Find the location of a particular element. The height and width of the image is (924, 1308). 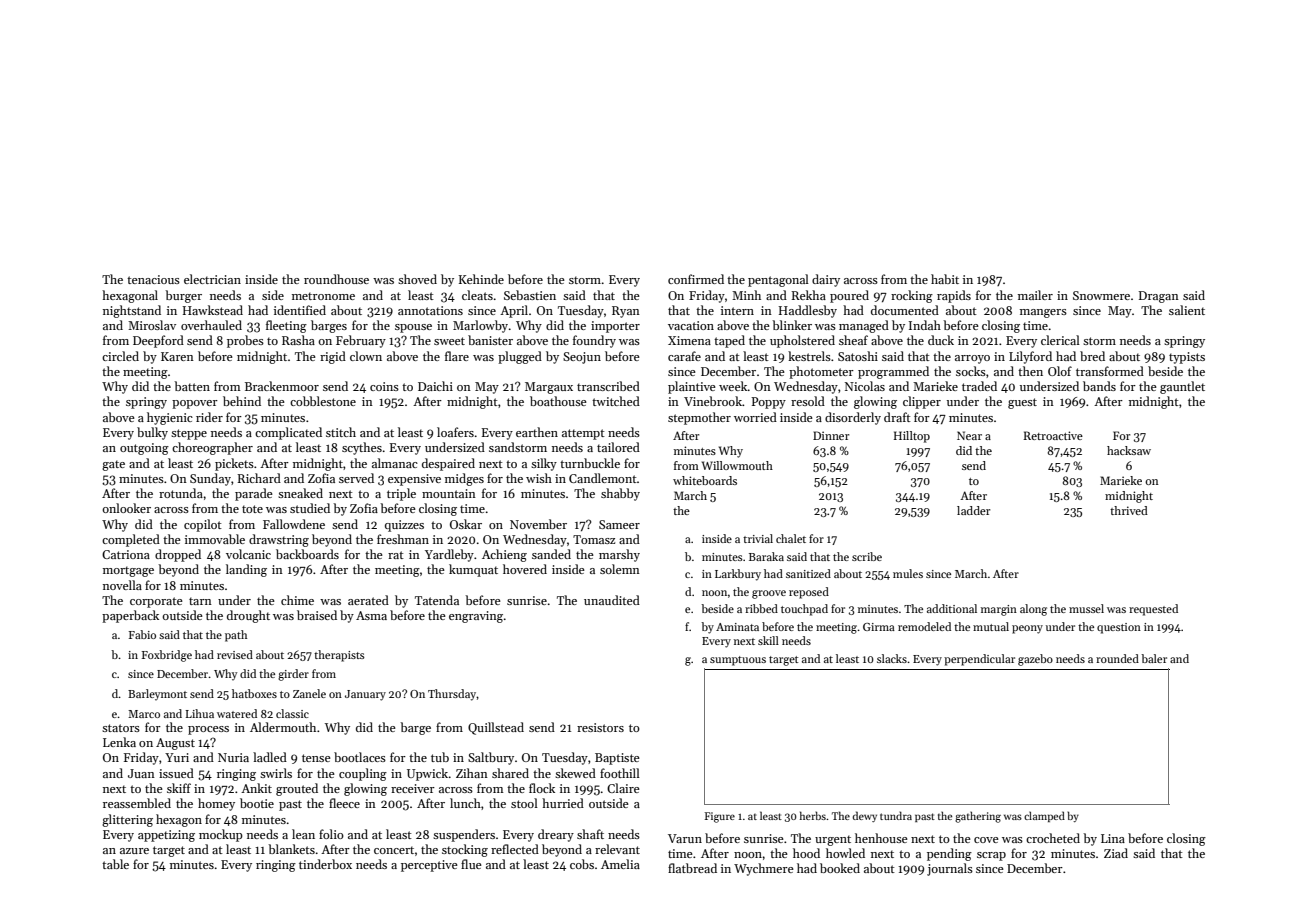

corporate is located at coordinates (156, 602).
